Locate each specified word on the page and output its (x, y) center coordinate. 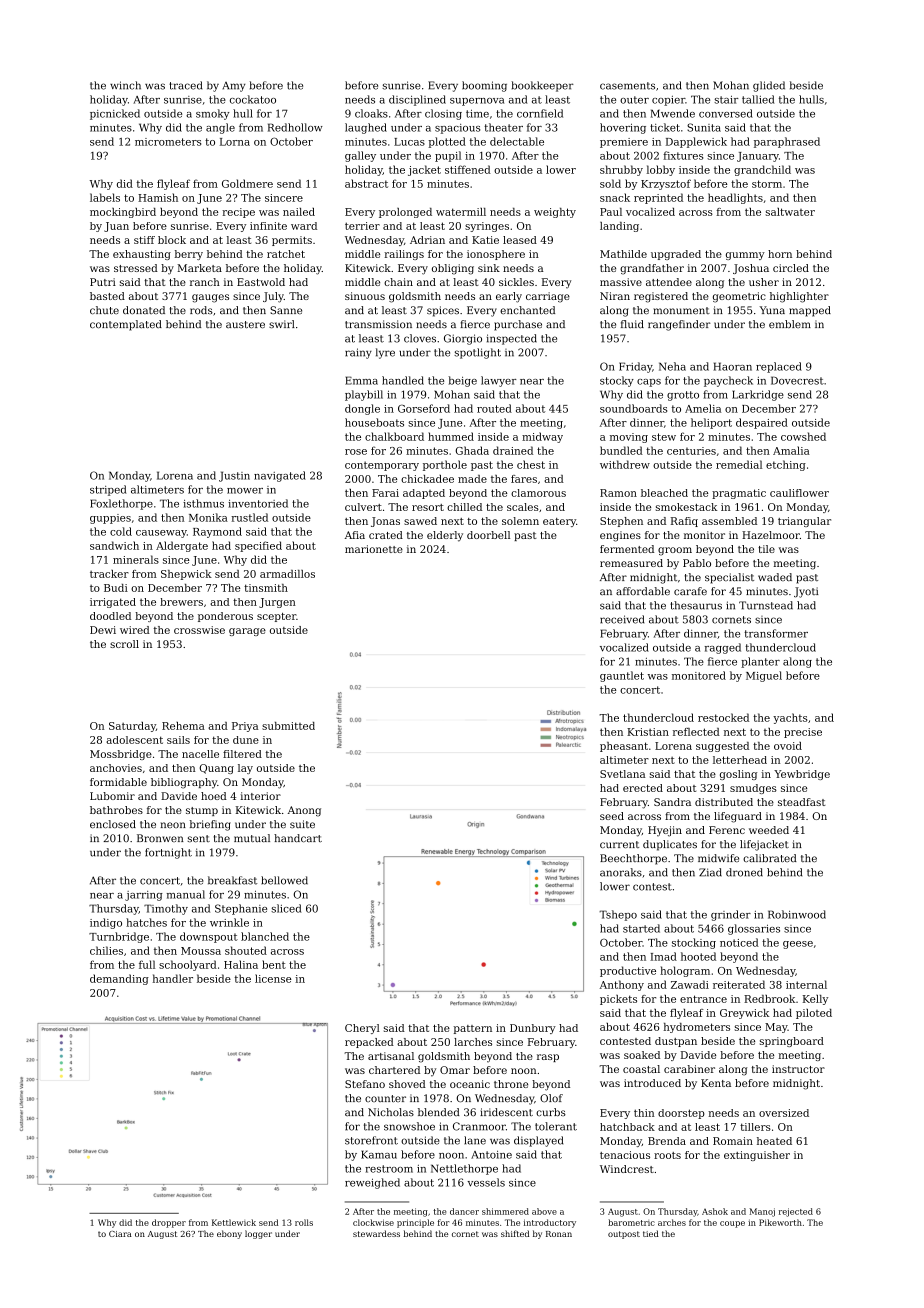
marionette (374, 549)
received (622, 619)
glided (769, 86)
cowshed (803, 436)
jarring (144, 896)
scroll (124, 644)
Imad (663, 956)
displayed (538, 1141)
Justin (234, 476)
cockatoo (253, 99)
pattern (473, 1029)
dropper (169, 1223)
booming (484, 86)
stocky (617, 381)
